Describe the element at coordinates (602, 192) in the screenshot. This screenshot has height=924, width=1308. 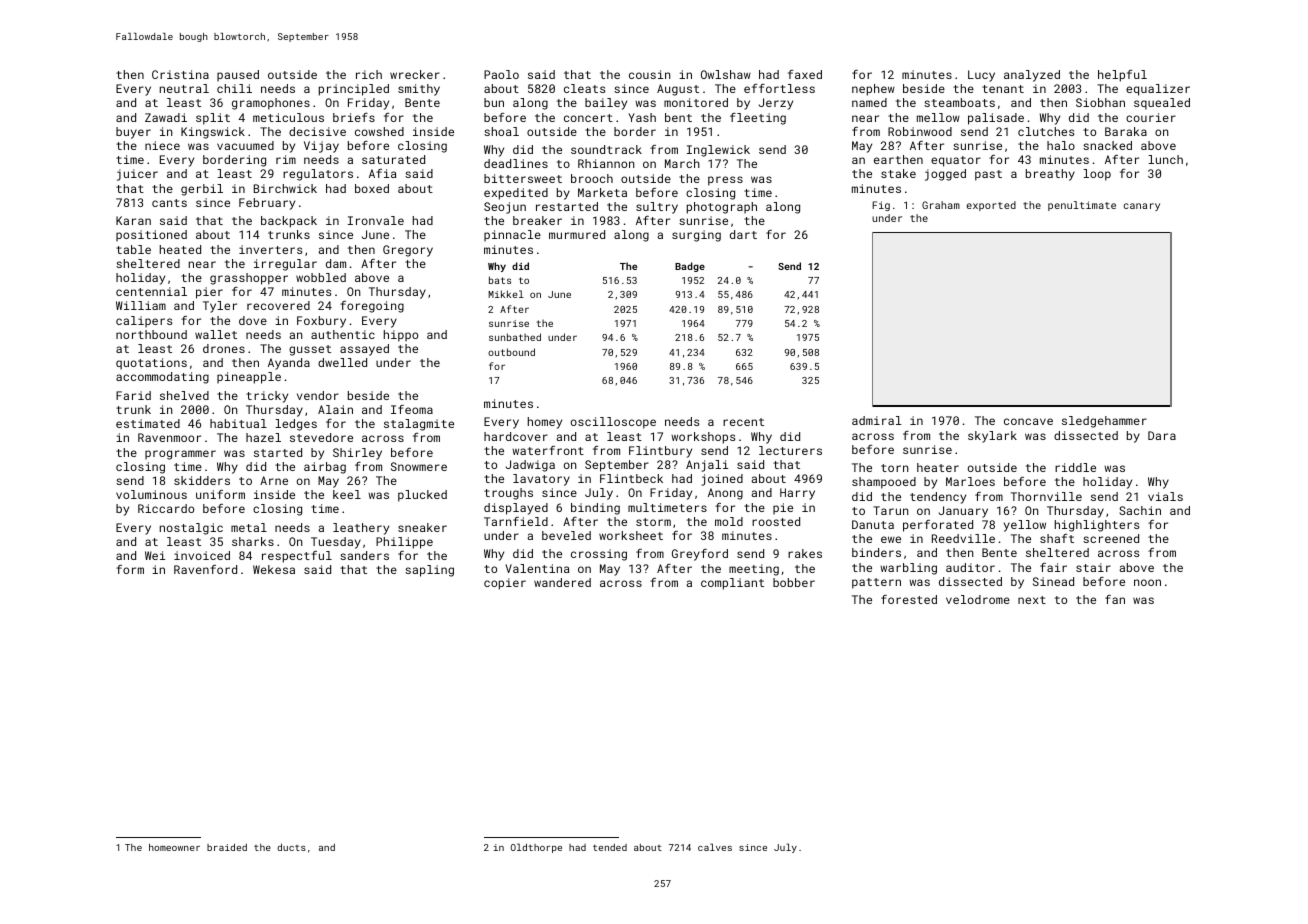
I see `Marketa` at that location.
